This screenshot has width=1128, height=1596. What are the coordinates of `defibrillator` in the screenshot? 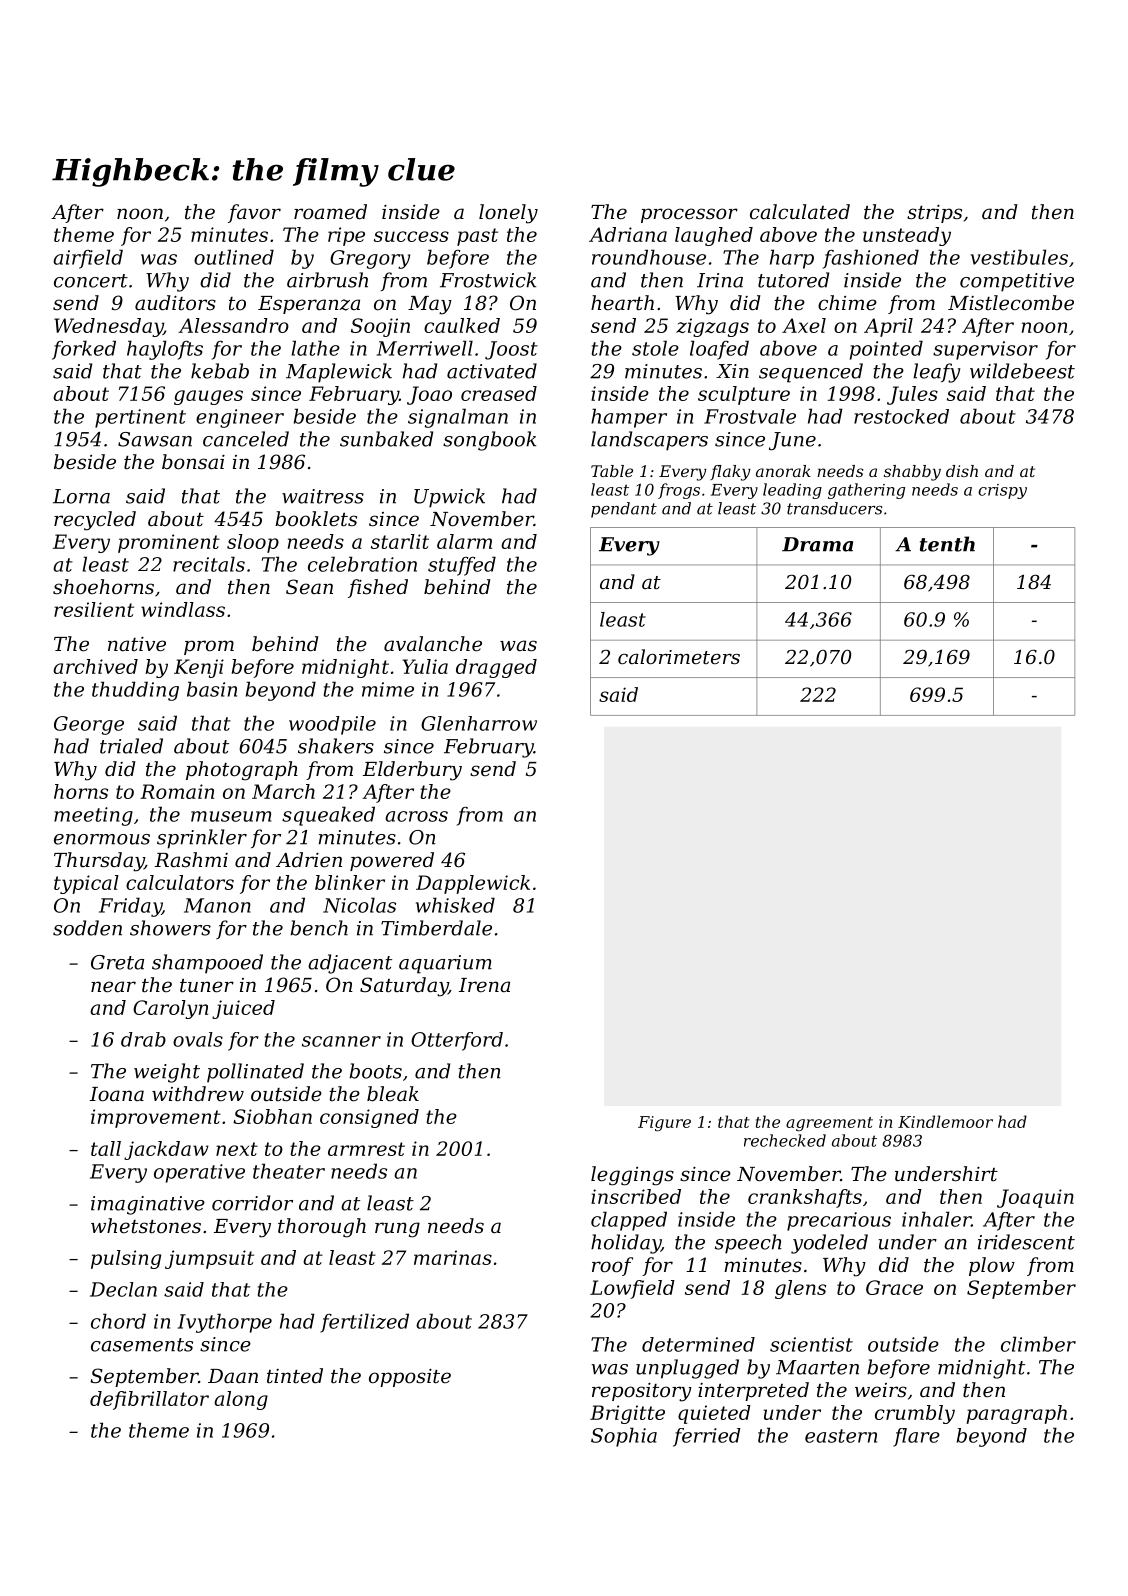 It's located at (149, 1400).
